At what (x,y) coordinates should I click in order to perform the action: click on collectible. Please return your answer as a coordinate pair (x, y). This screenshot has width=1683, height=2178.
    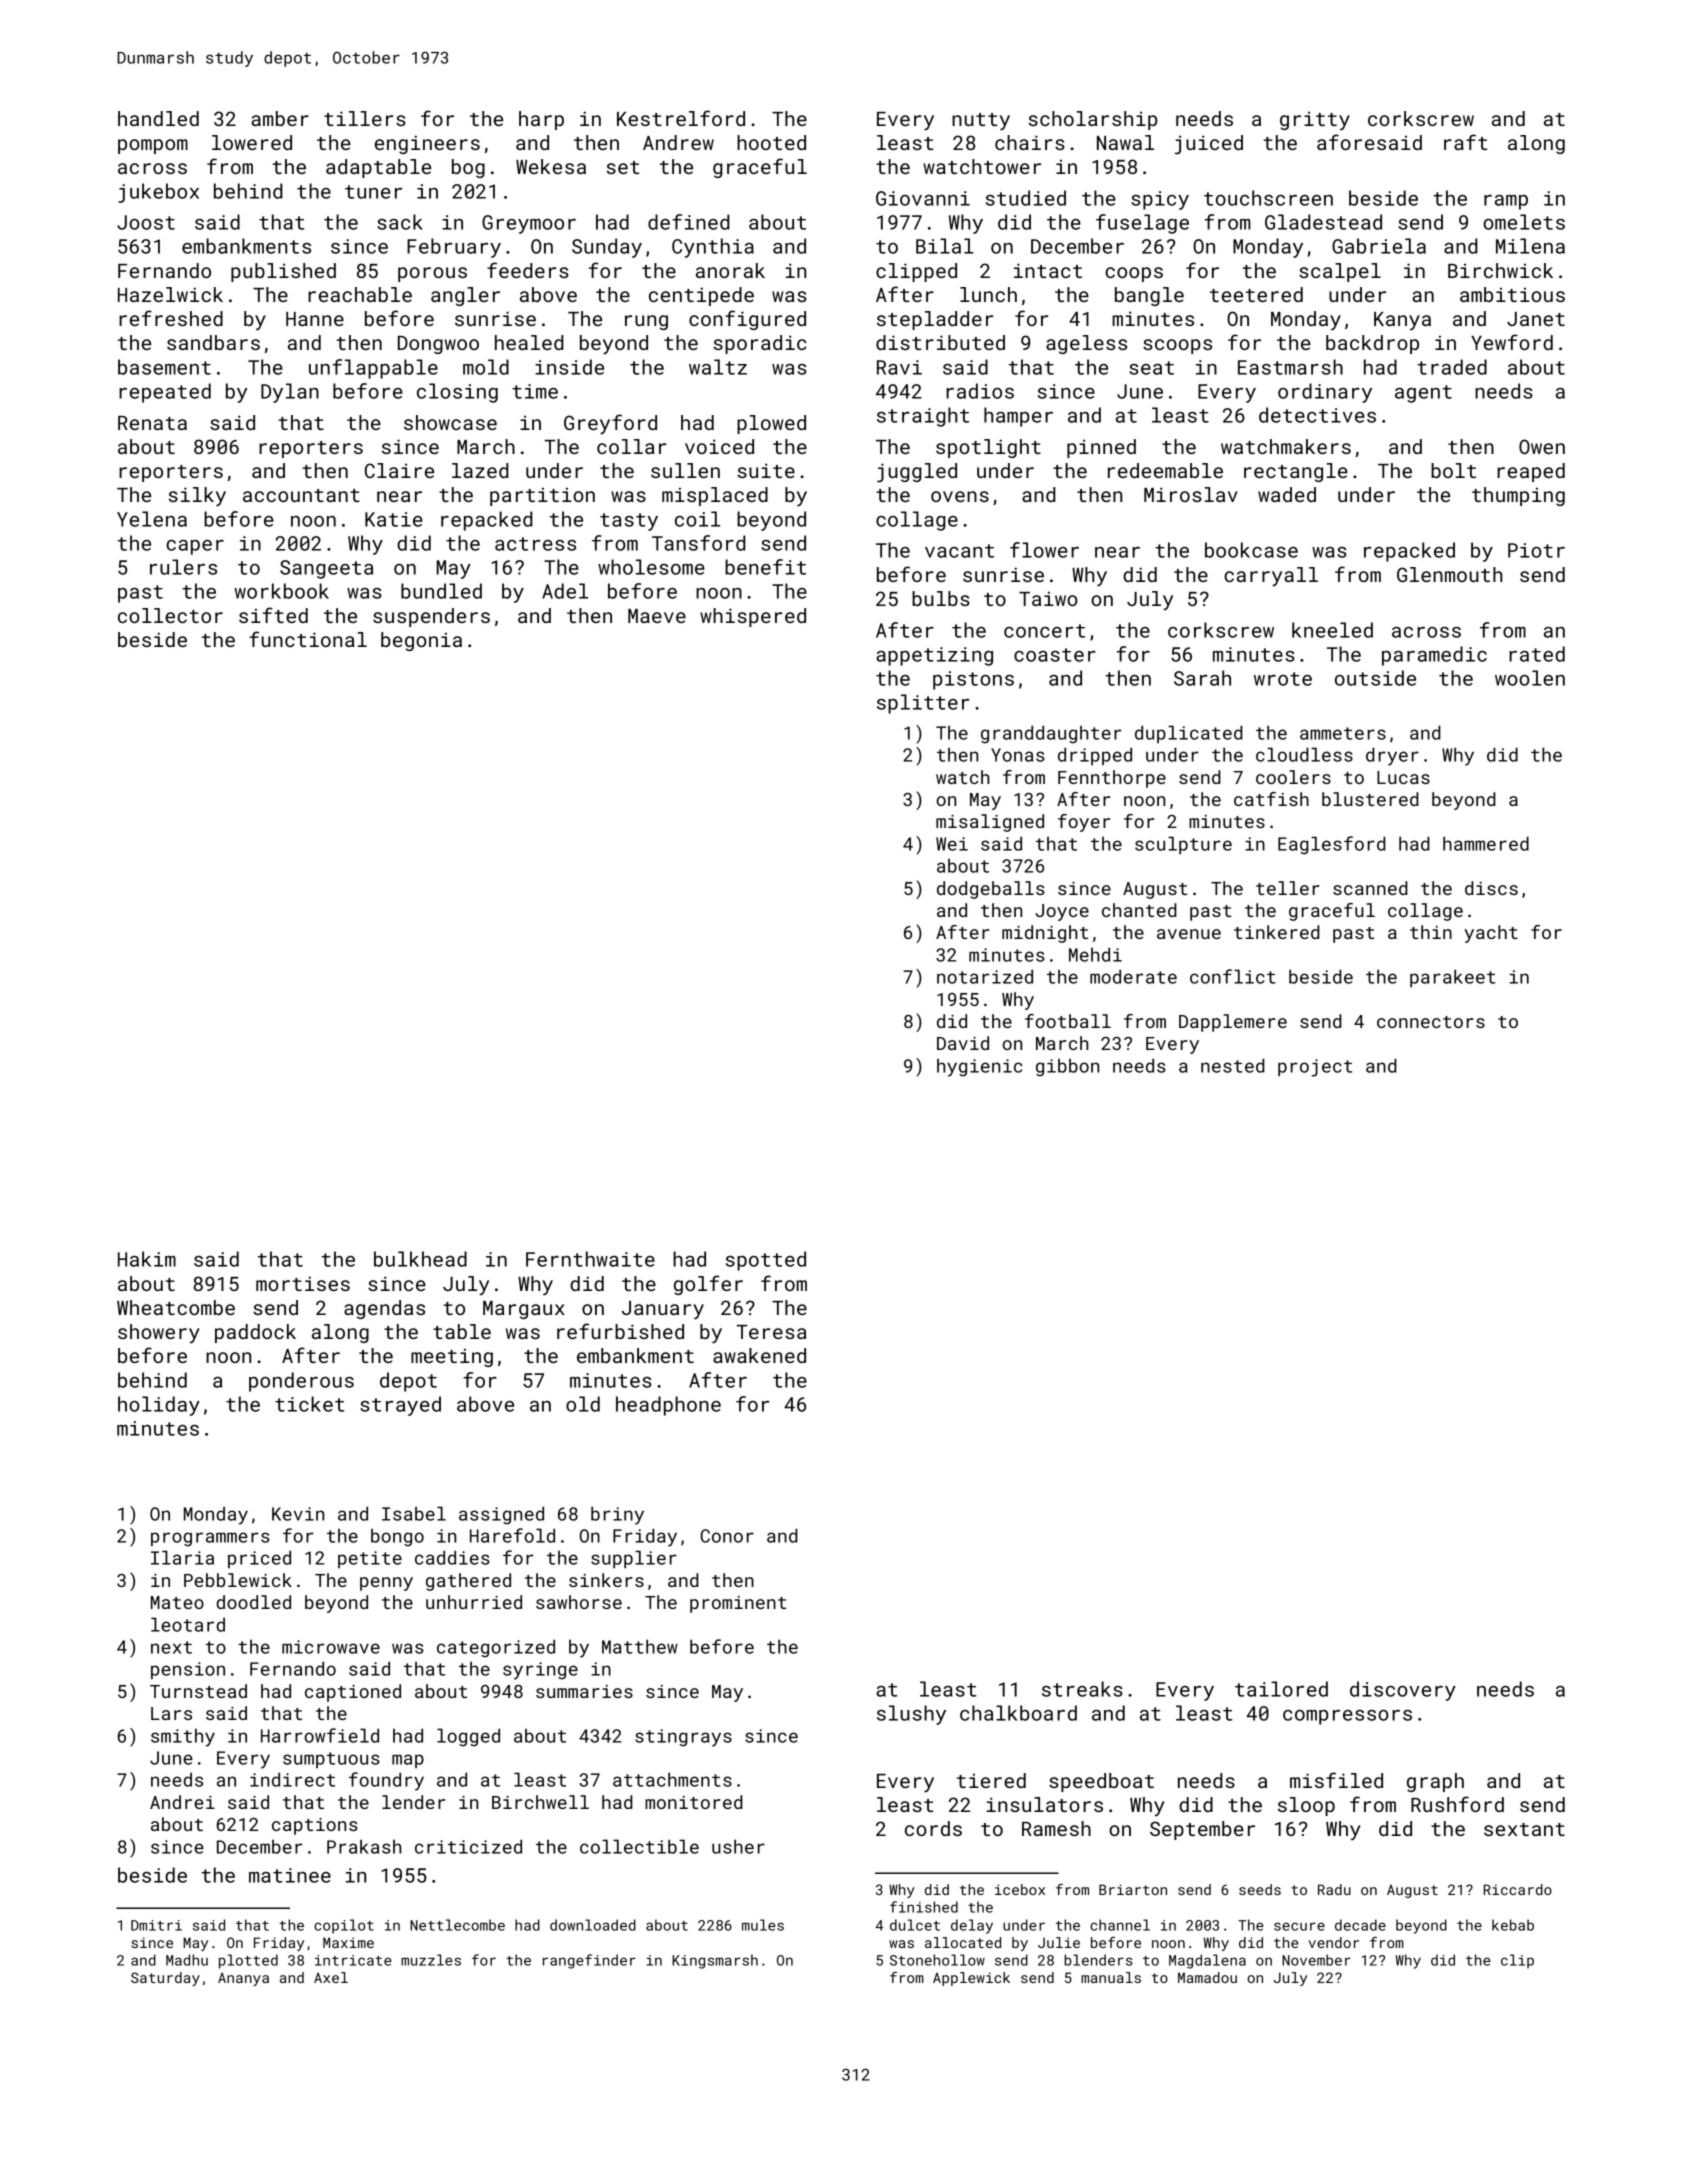
    Looking at the image, I should click on (639, 1846).
